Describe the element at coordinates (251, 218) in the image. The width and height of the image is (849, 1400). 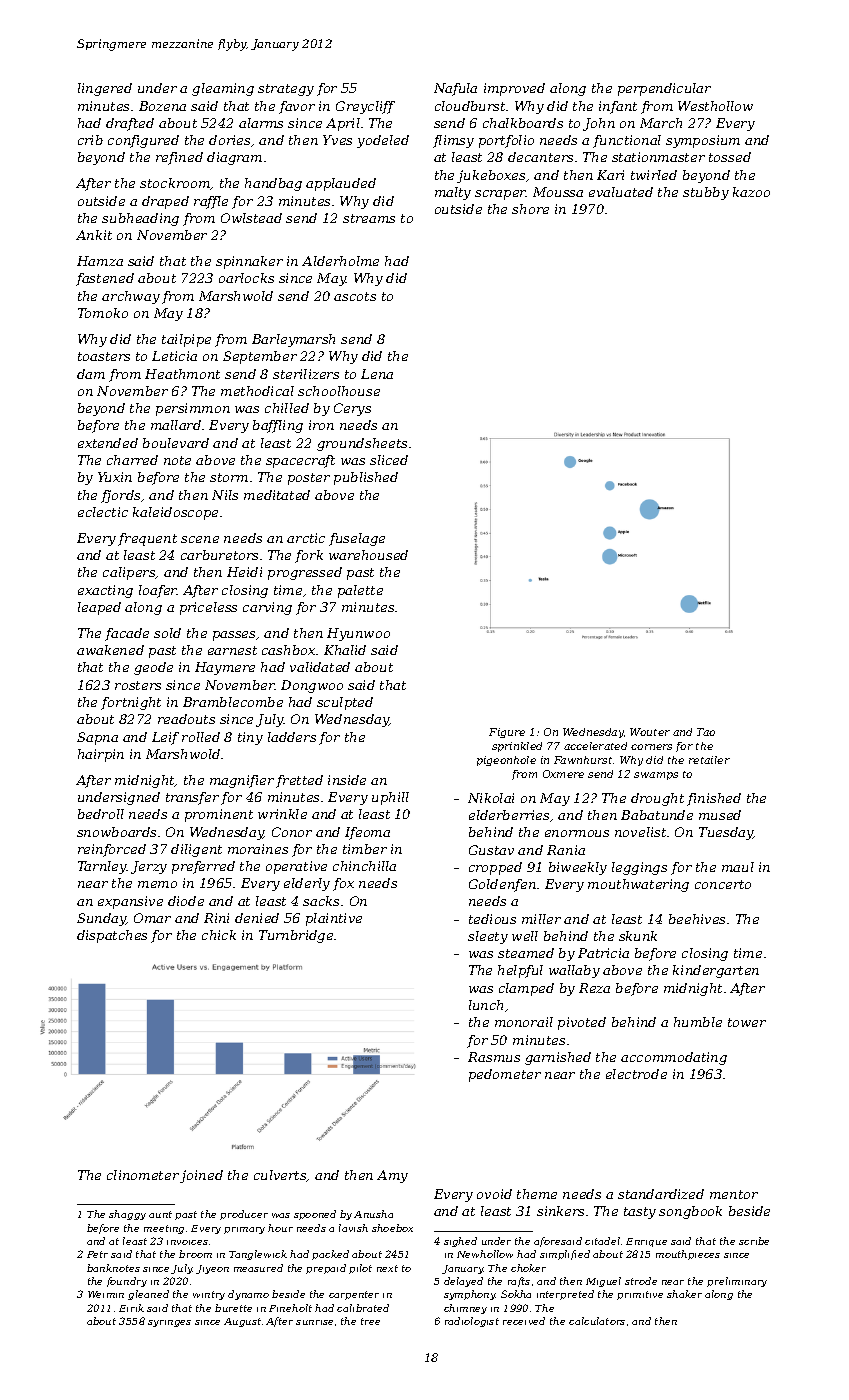
I see `Owlstead` at that location.
